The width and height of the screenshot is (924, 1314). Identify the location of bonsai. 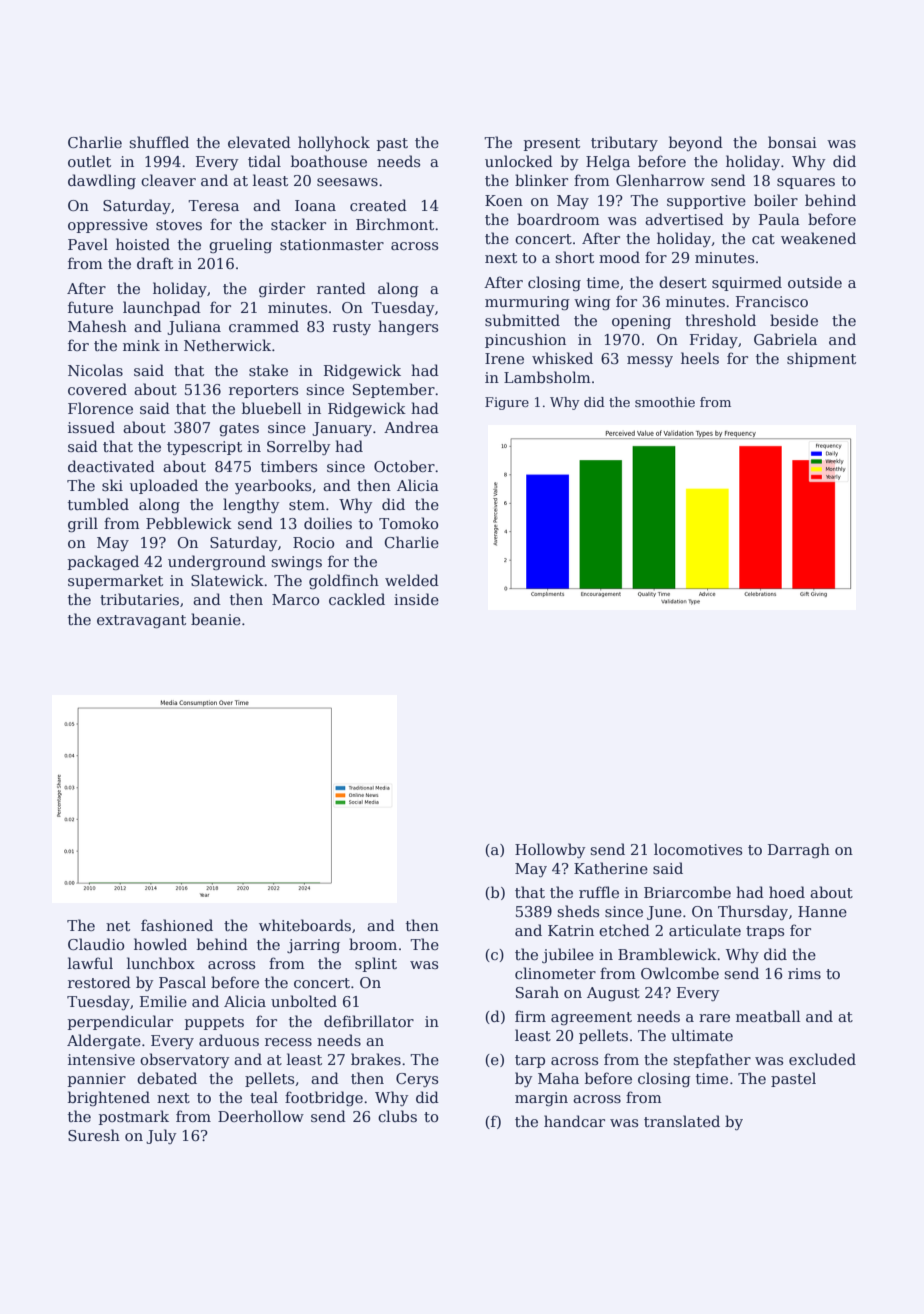
(792, 142).
